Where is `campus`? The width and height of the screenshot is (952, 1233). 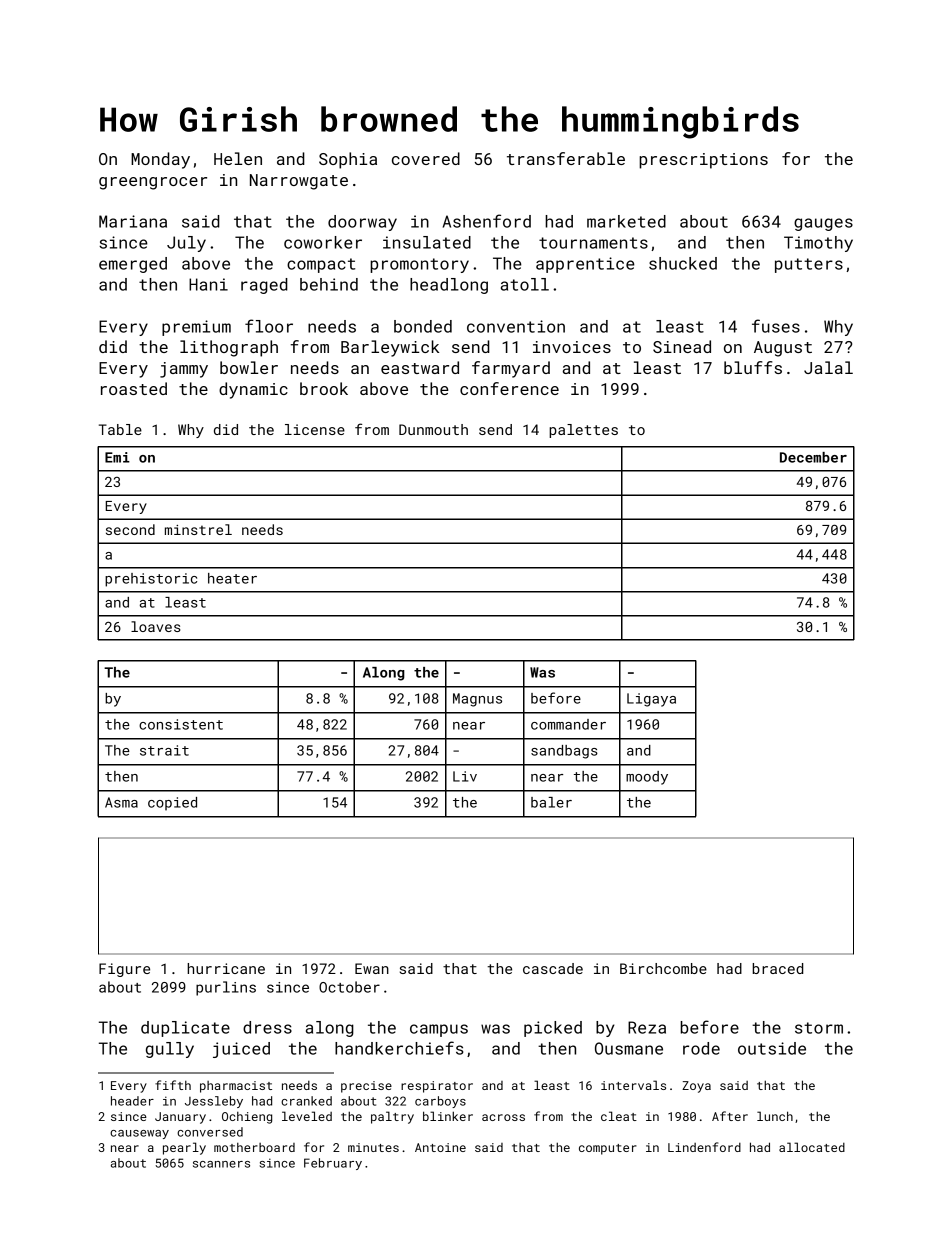 campus is located at coordinates (439, 1030).
